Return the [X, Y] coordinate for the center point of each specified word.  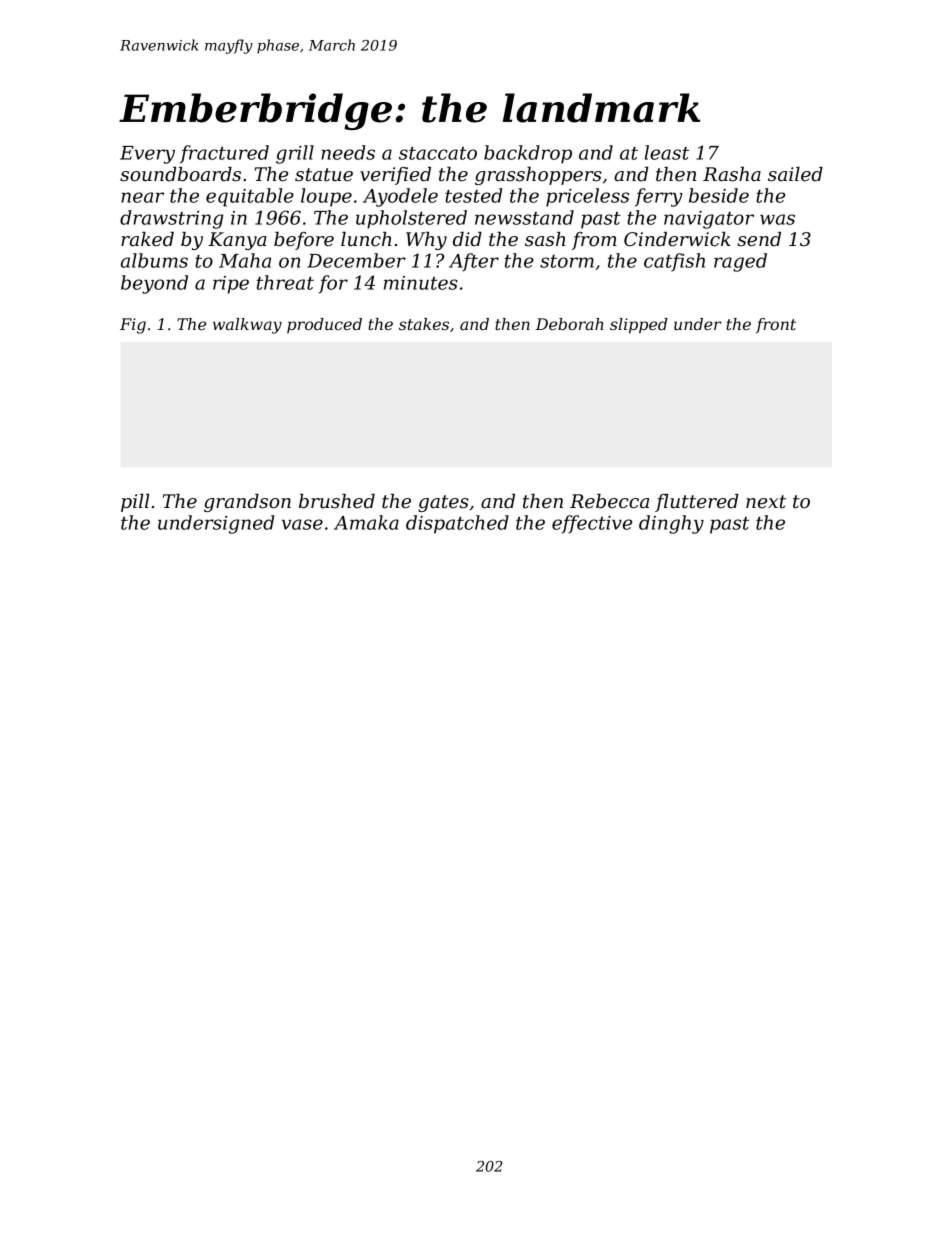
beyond [154, 284]
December [356, 260]
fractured [224, 154]
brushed [337, 501]
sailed [795, 174]
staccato [438, 153]
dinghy [671, 524]
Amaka [366, 522]
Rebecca [609, 501]
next [766, 502]
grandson [247, 503]
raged [740, 262]
